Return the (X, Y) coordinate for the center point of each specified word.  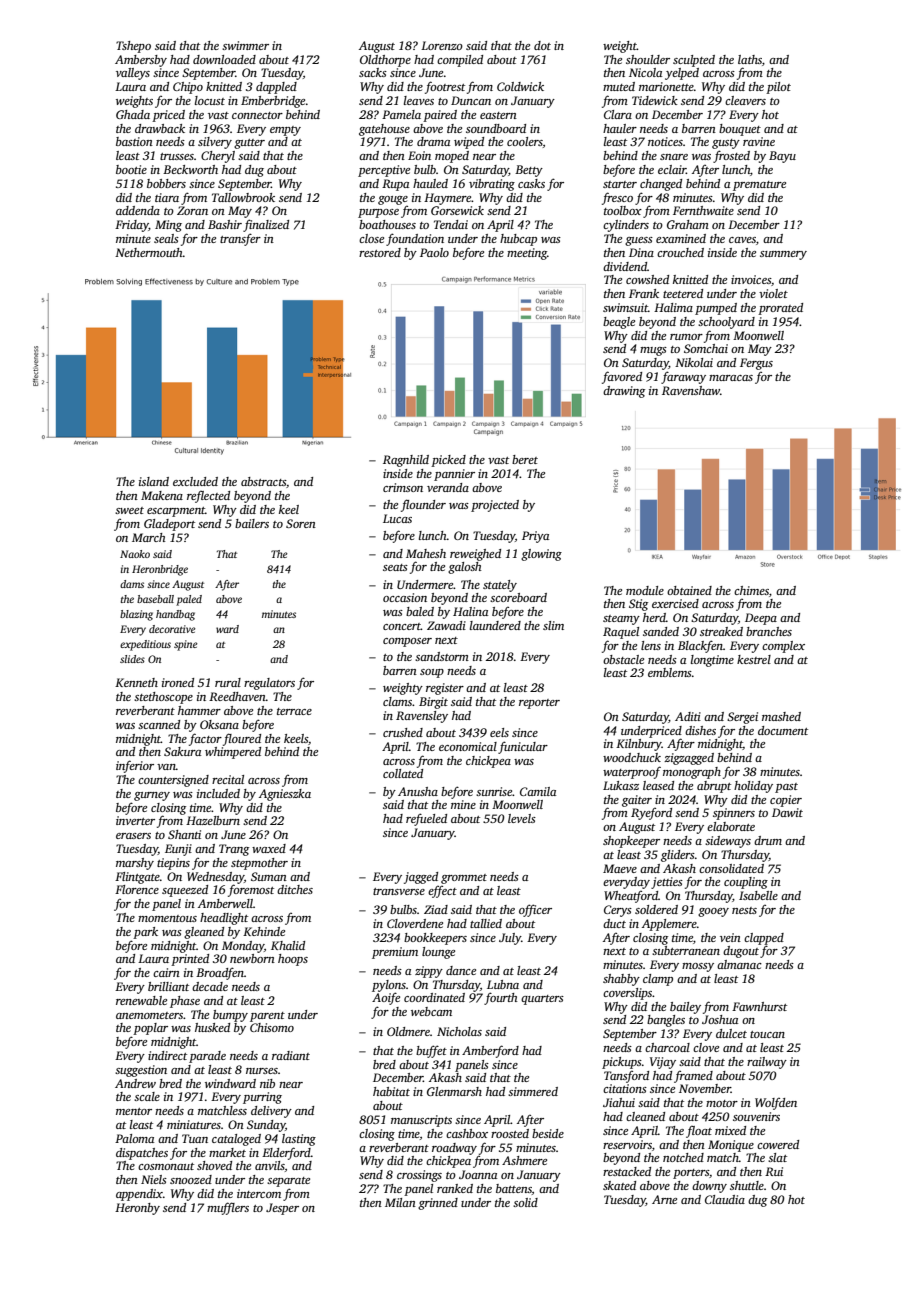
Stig (638, 605)
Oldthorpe (385, 61)
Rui (774, 1171)
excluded (195, 481)
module (645, 590)
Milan (400, 1202)
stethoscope (163, 698)
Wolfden (776, 1104)
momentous (167, 918)
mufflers (228, 1208)
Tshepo (133, 47)
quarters (542, 1000)
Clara (618, 114)
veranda (448, 487)
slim (553, 625)
